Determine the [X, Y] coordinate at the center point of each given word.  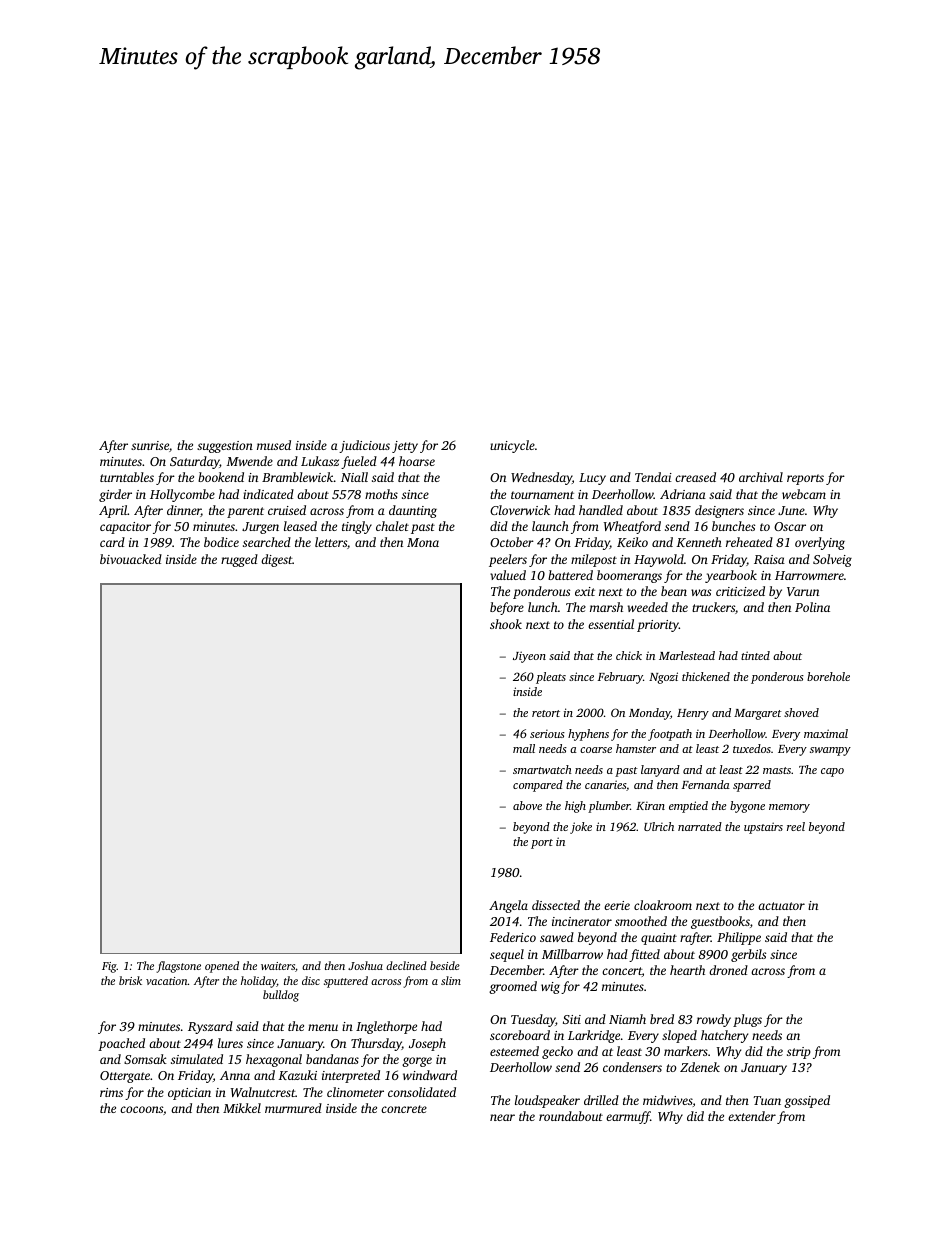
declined [406, 965]
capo [832, 772]
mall [524, 748]
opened [222, 967]
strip [799, 1053]
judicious [364, 446]
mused [274, 445]
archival [761, 477]
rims [111, 1092]
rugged [239, 560]
